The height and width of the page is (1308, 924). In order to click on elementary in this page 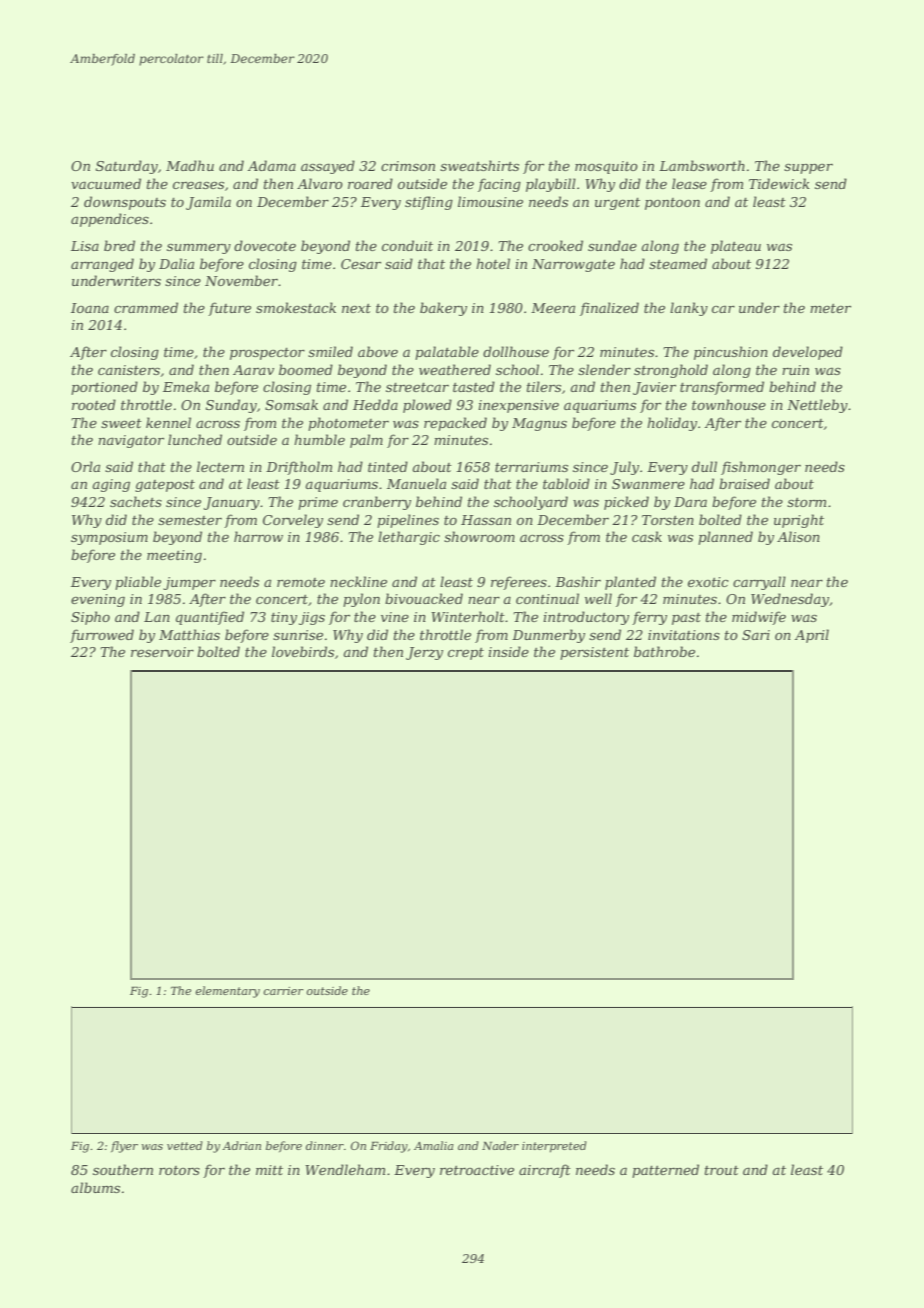, I will do `click(227, 992)`.
